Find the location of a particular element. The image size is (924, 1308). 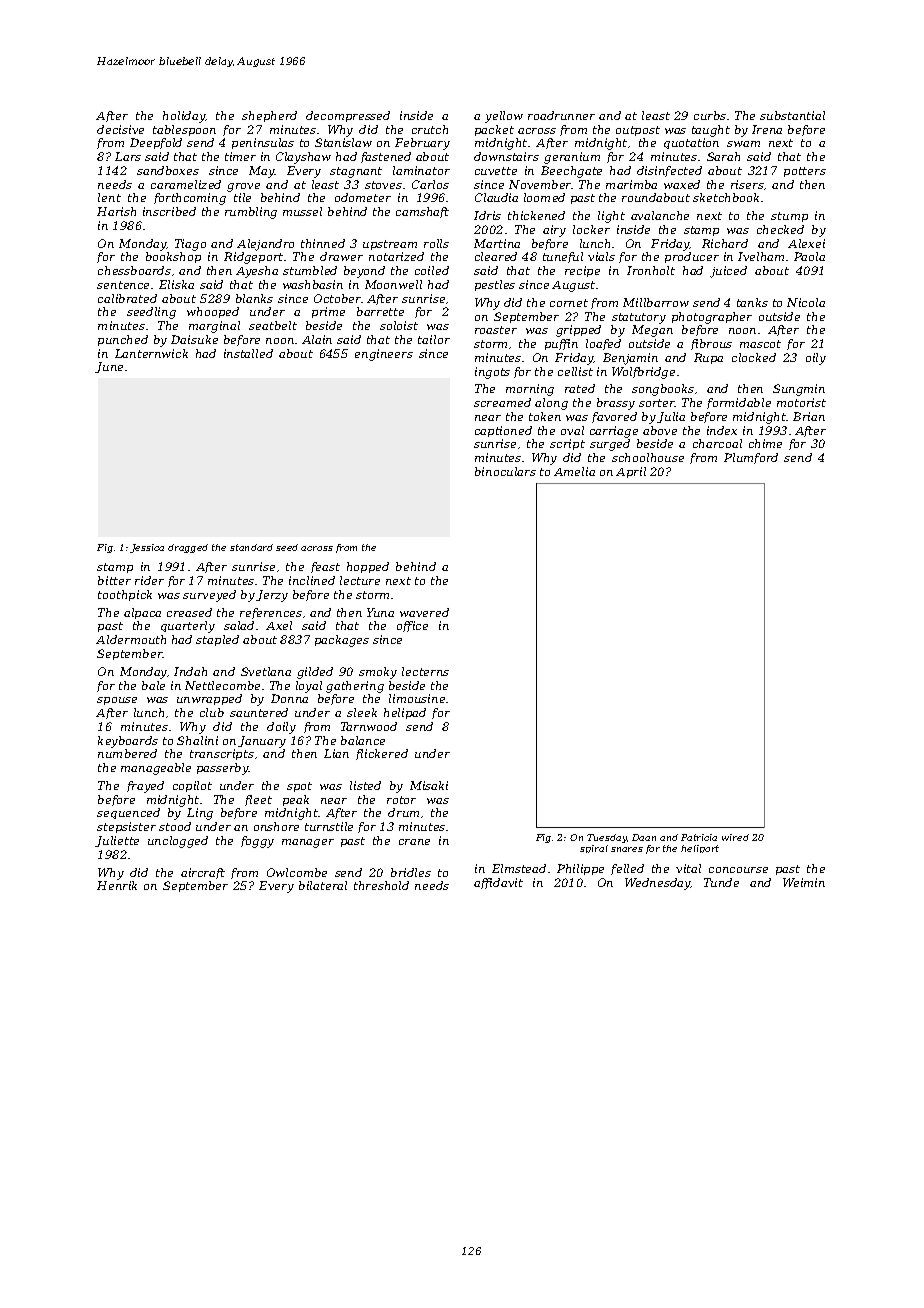

decisive is located at coordinates (120, 129).
